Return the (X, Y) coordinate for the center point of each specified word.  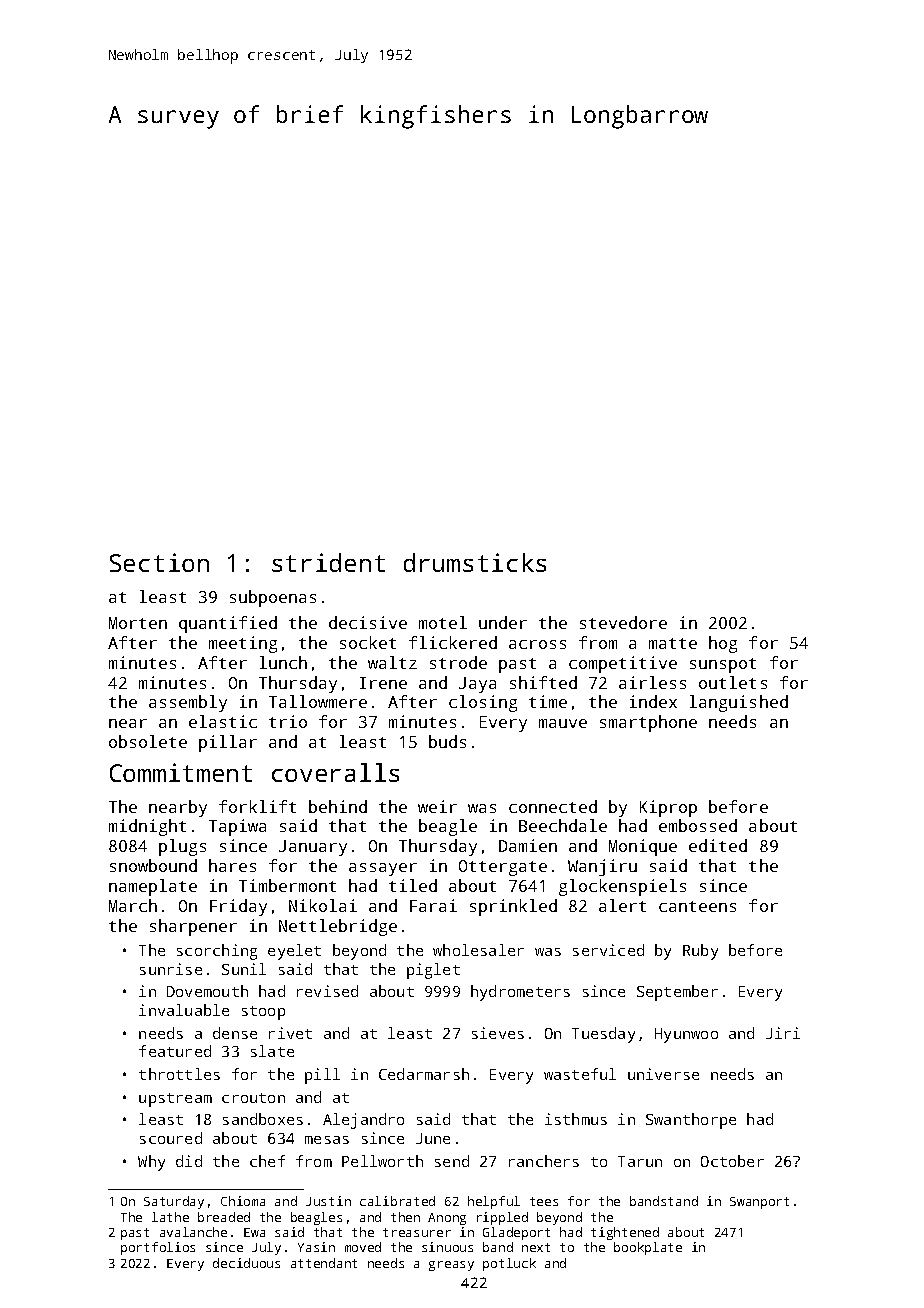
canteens (697, 906)
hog (723, 644)
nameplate (153, 887)
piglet (433, 971)
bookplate (648, 1248)
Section (159, 562)
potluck (509, 1264)
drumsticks (475, 562)
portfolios (158, 1248)
